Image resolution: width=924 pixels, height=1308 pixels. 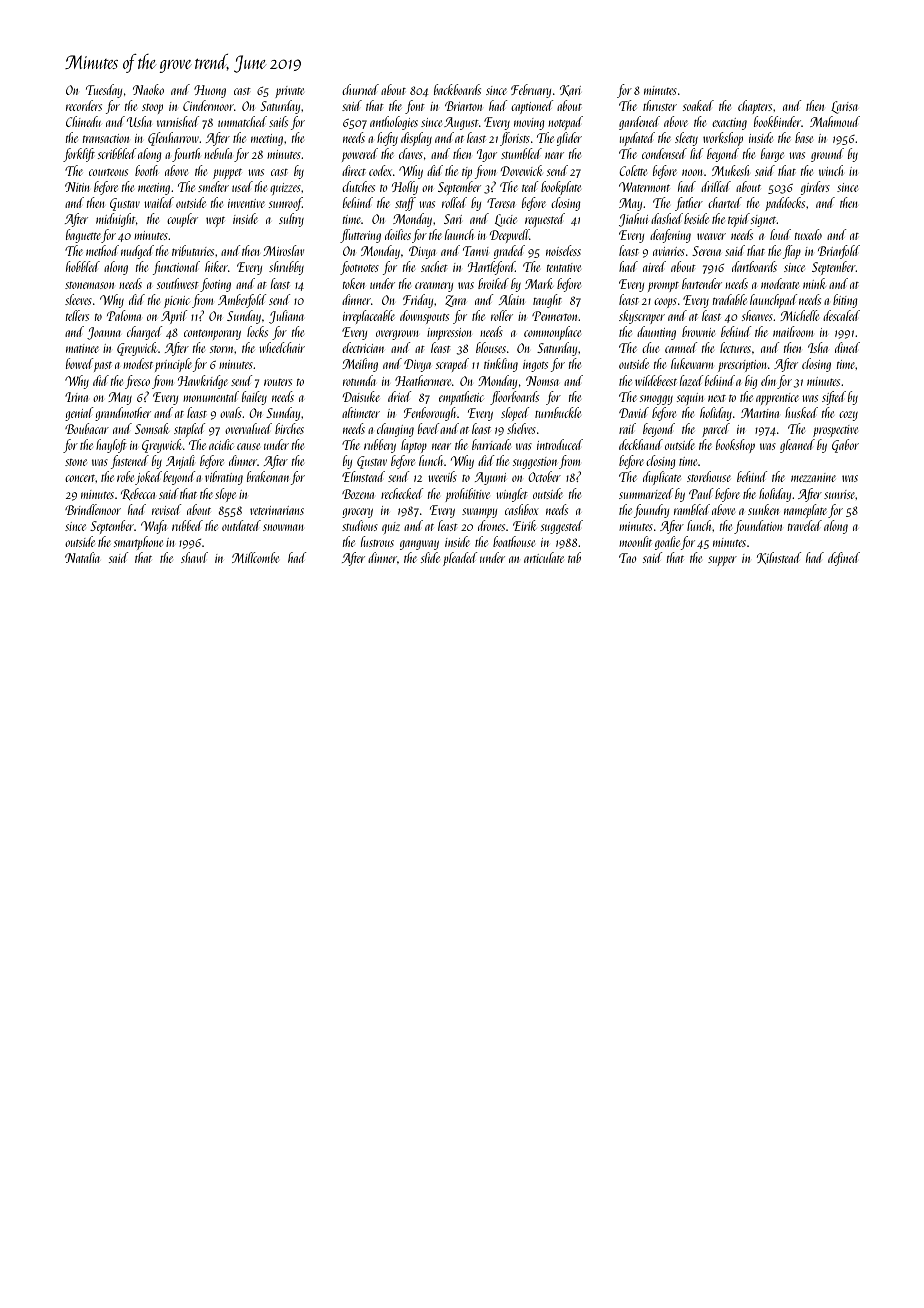 What do you see at coordinates (460, 559) in the screenshot?
I see `pleaded` at bounding box center [460, 559].
